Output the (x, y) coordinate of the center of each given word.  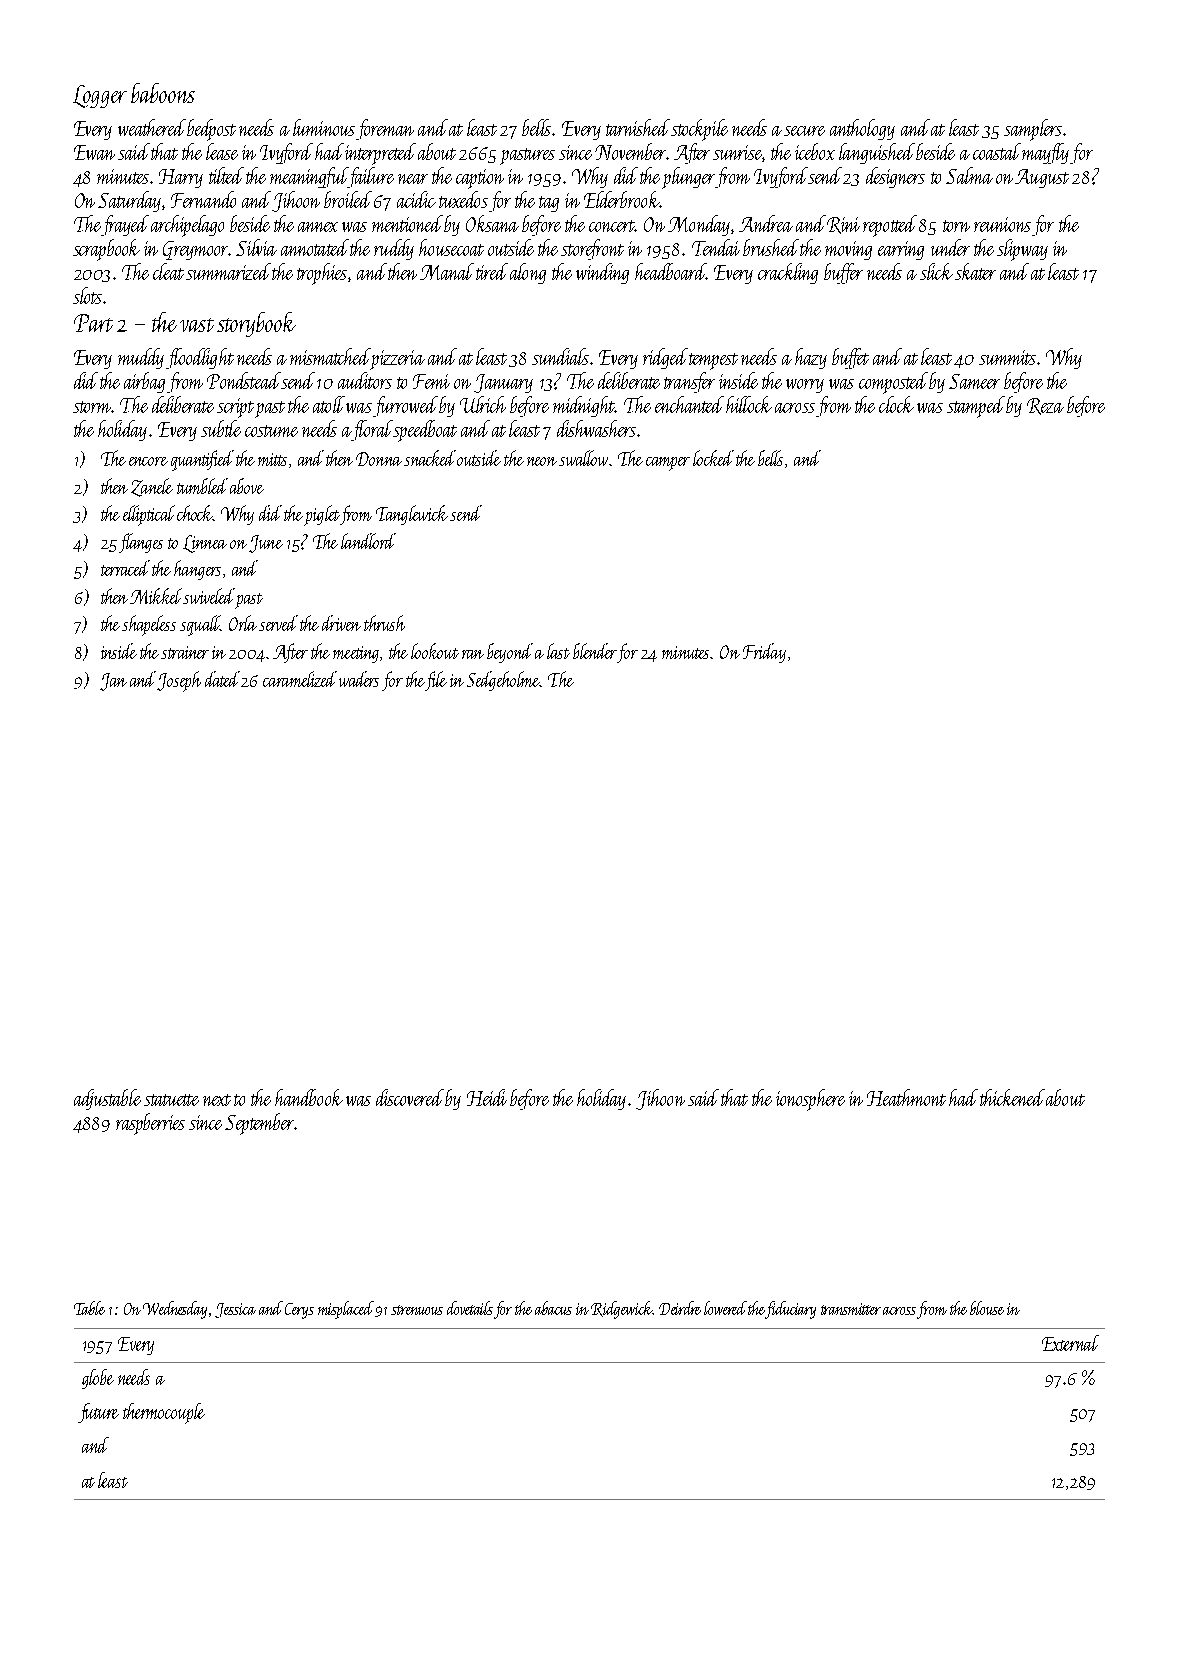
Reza (1045, 406)
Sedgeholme (503, 681)
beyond (510, 653)
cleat (168, 271)
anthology (862, 129)
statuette (171, 1100)
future (98, 1413)
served (278, 623)
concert (612, 226)
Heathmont (906, 1097)
